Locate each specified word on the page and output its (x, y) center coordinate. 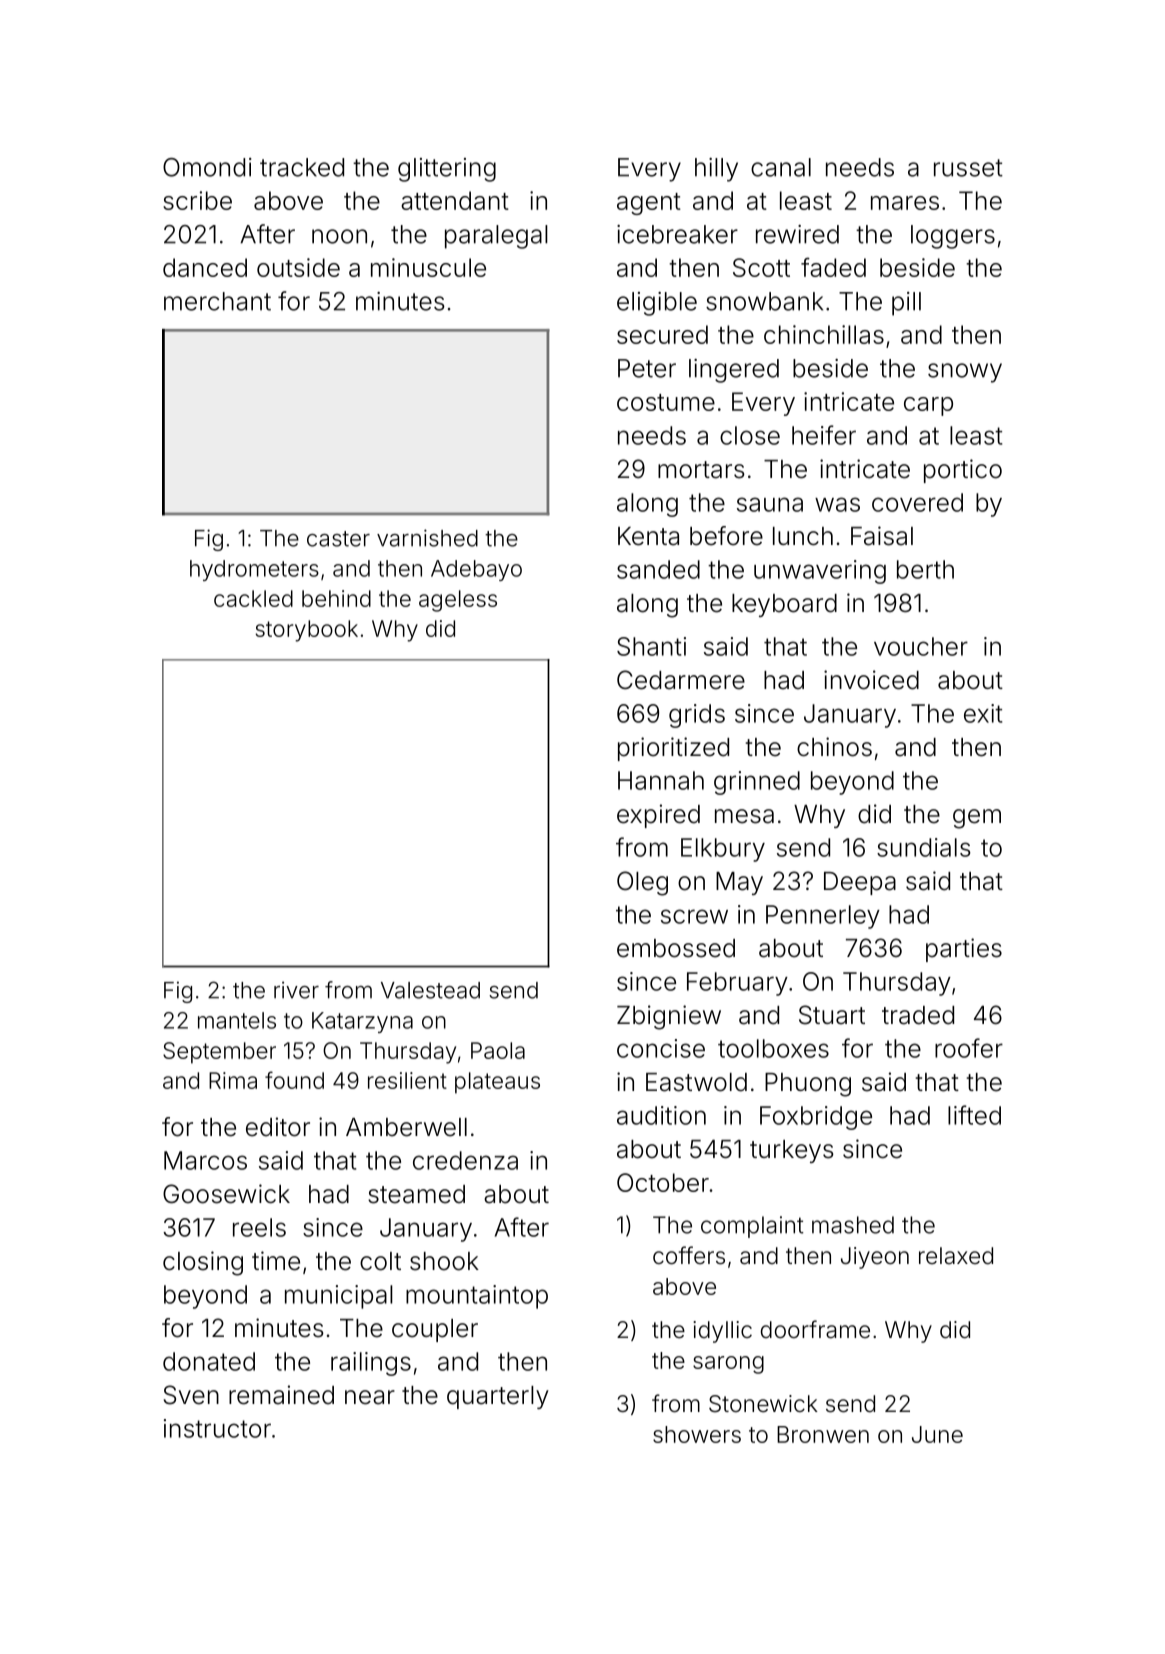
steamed (416, 1194)
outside (298, 267)
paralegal (496, 237)
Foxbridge (816, 1118)
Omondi (207, 167)
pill (906, 304)
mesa (744, 816)
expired (658, 816)
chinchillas (824, 334)
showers (697, 1434)
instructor (217, 1428)
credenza (465, 1160)
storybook (306, 631)
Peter (647, 368)
